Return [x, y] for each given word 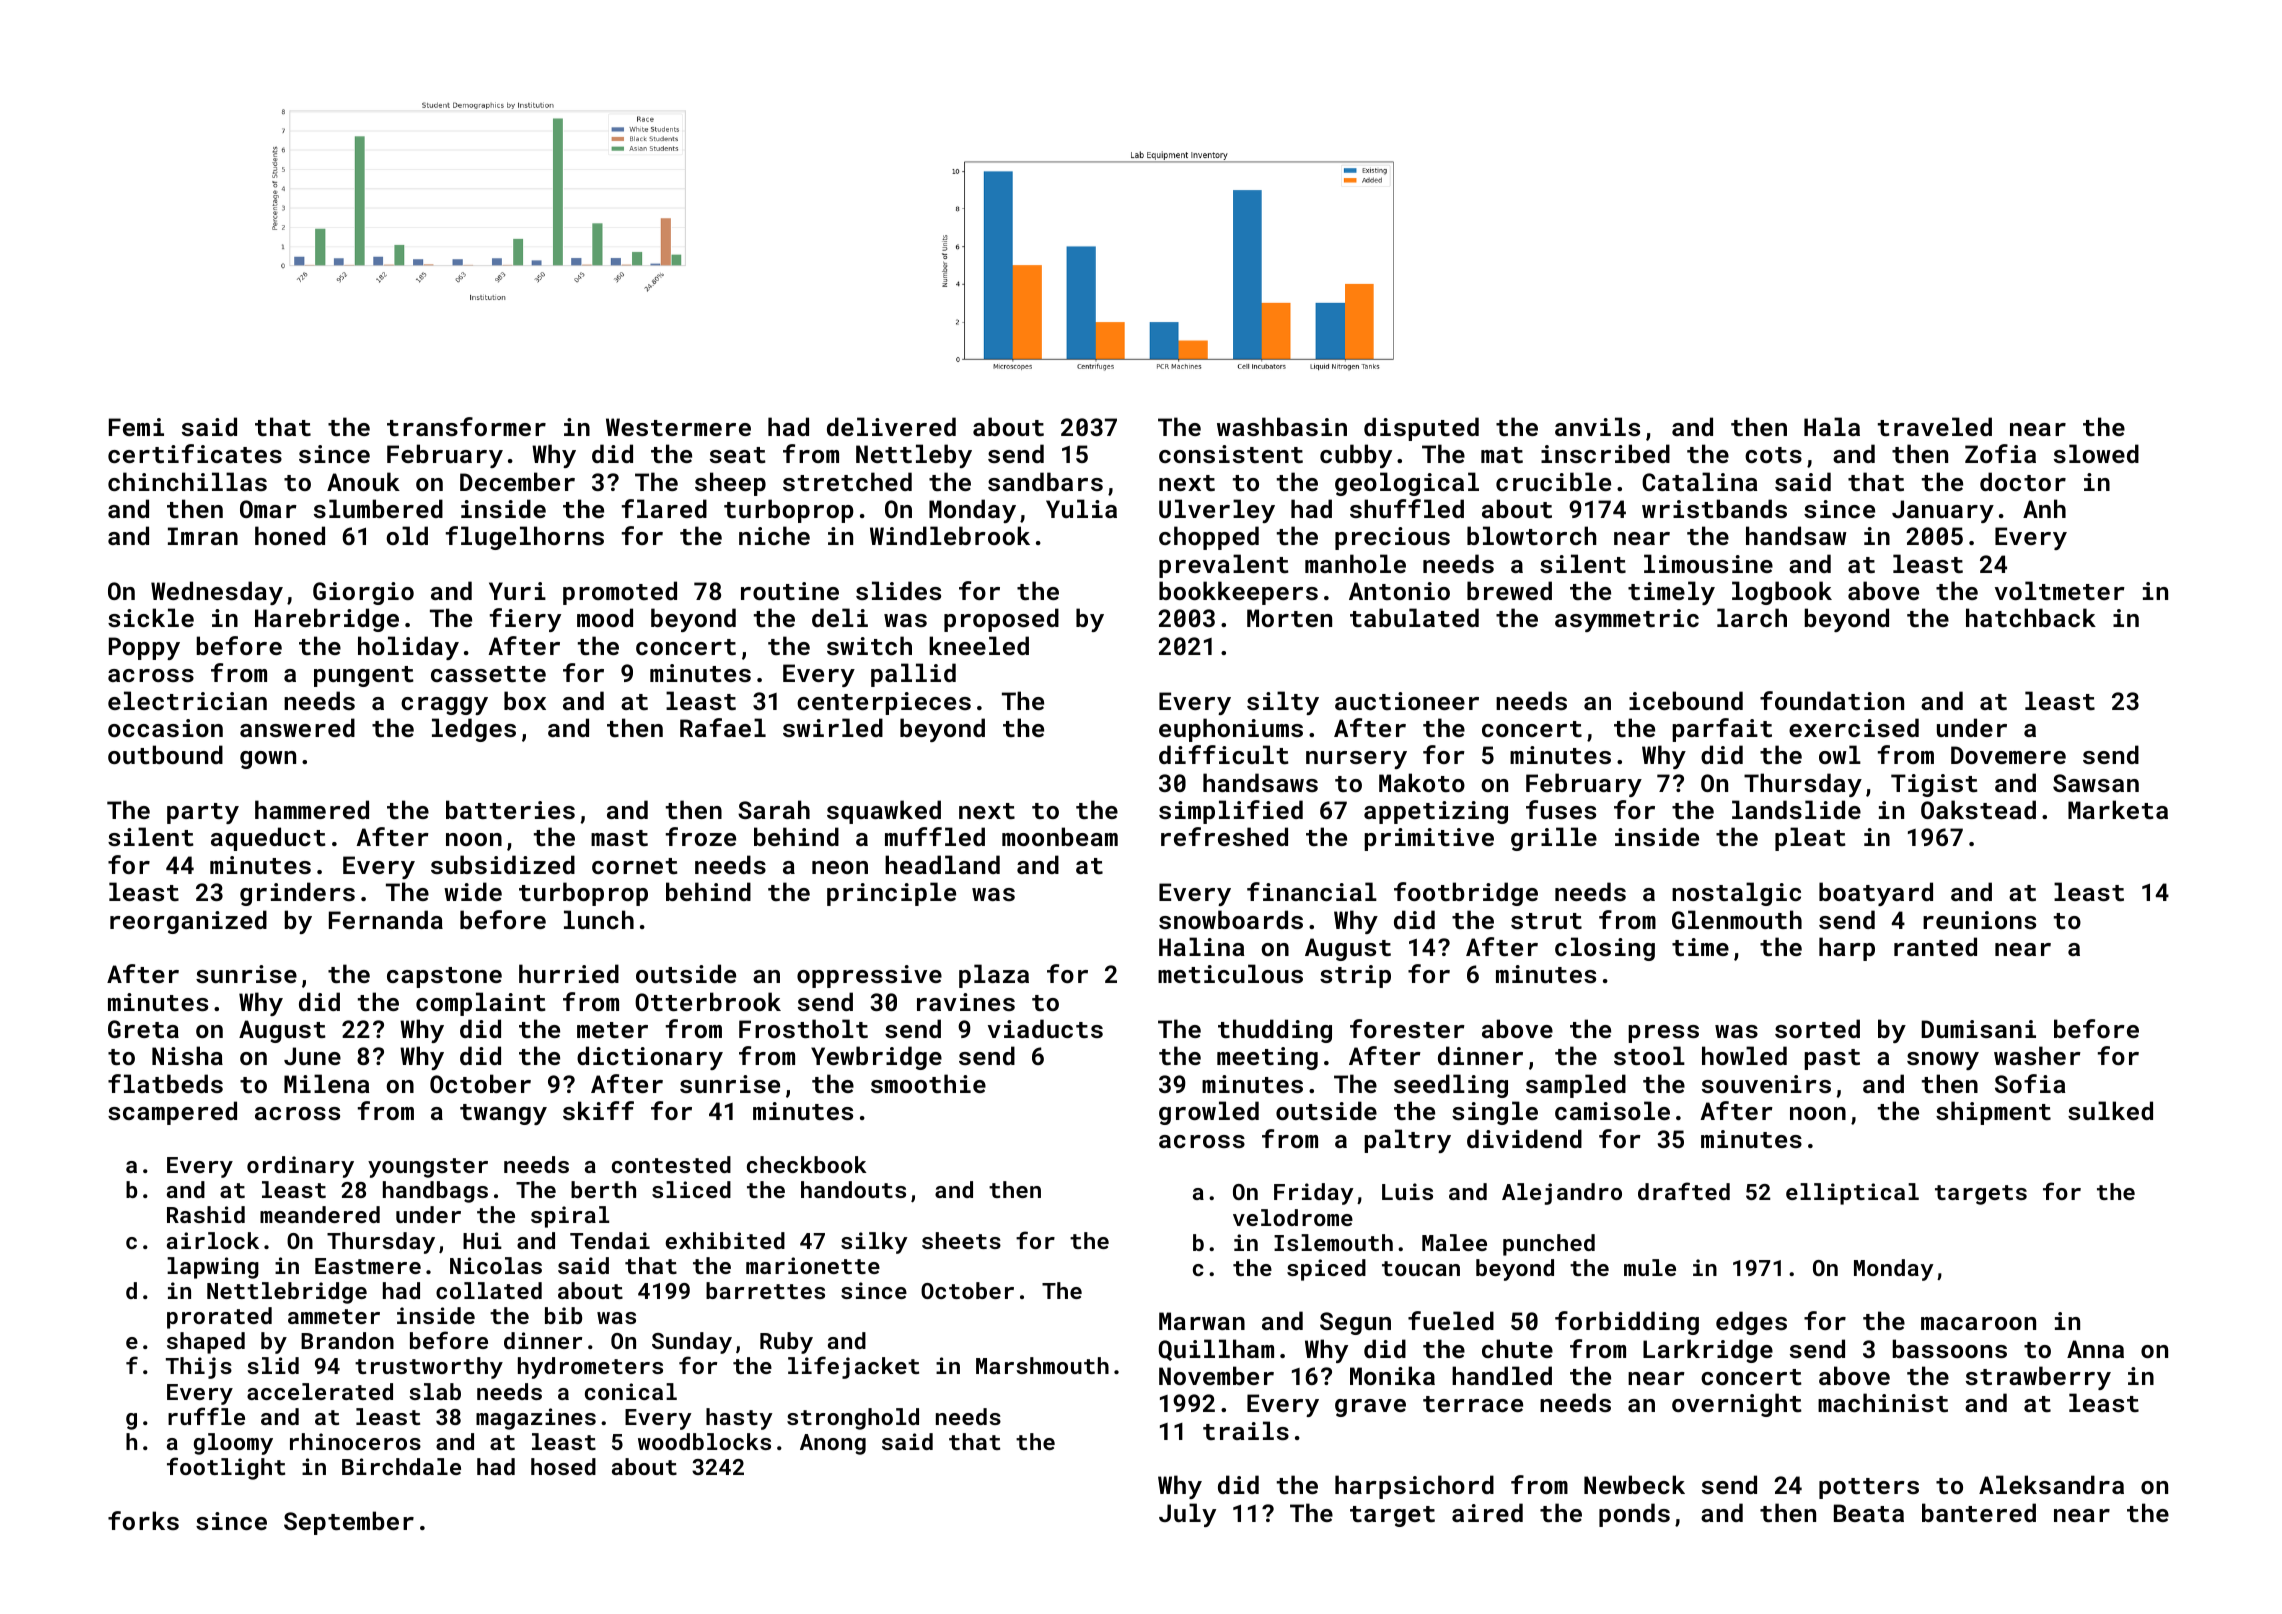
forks [143, 1520]
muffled [935, 836]
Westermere [678, 427]
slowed [2096, 453]
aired [1487, 1512]
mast [619, 838]
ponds [1634, 1515]
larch [1752, 617]
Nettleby [914, 456]
